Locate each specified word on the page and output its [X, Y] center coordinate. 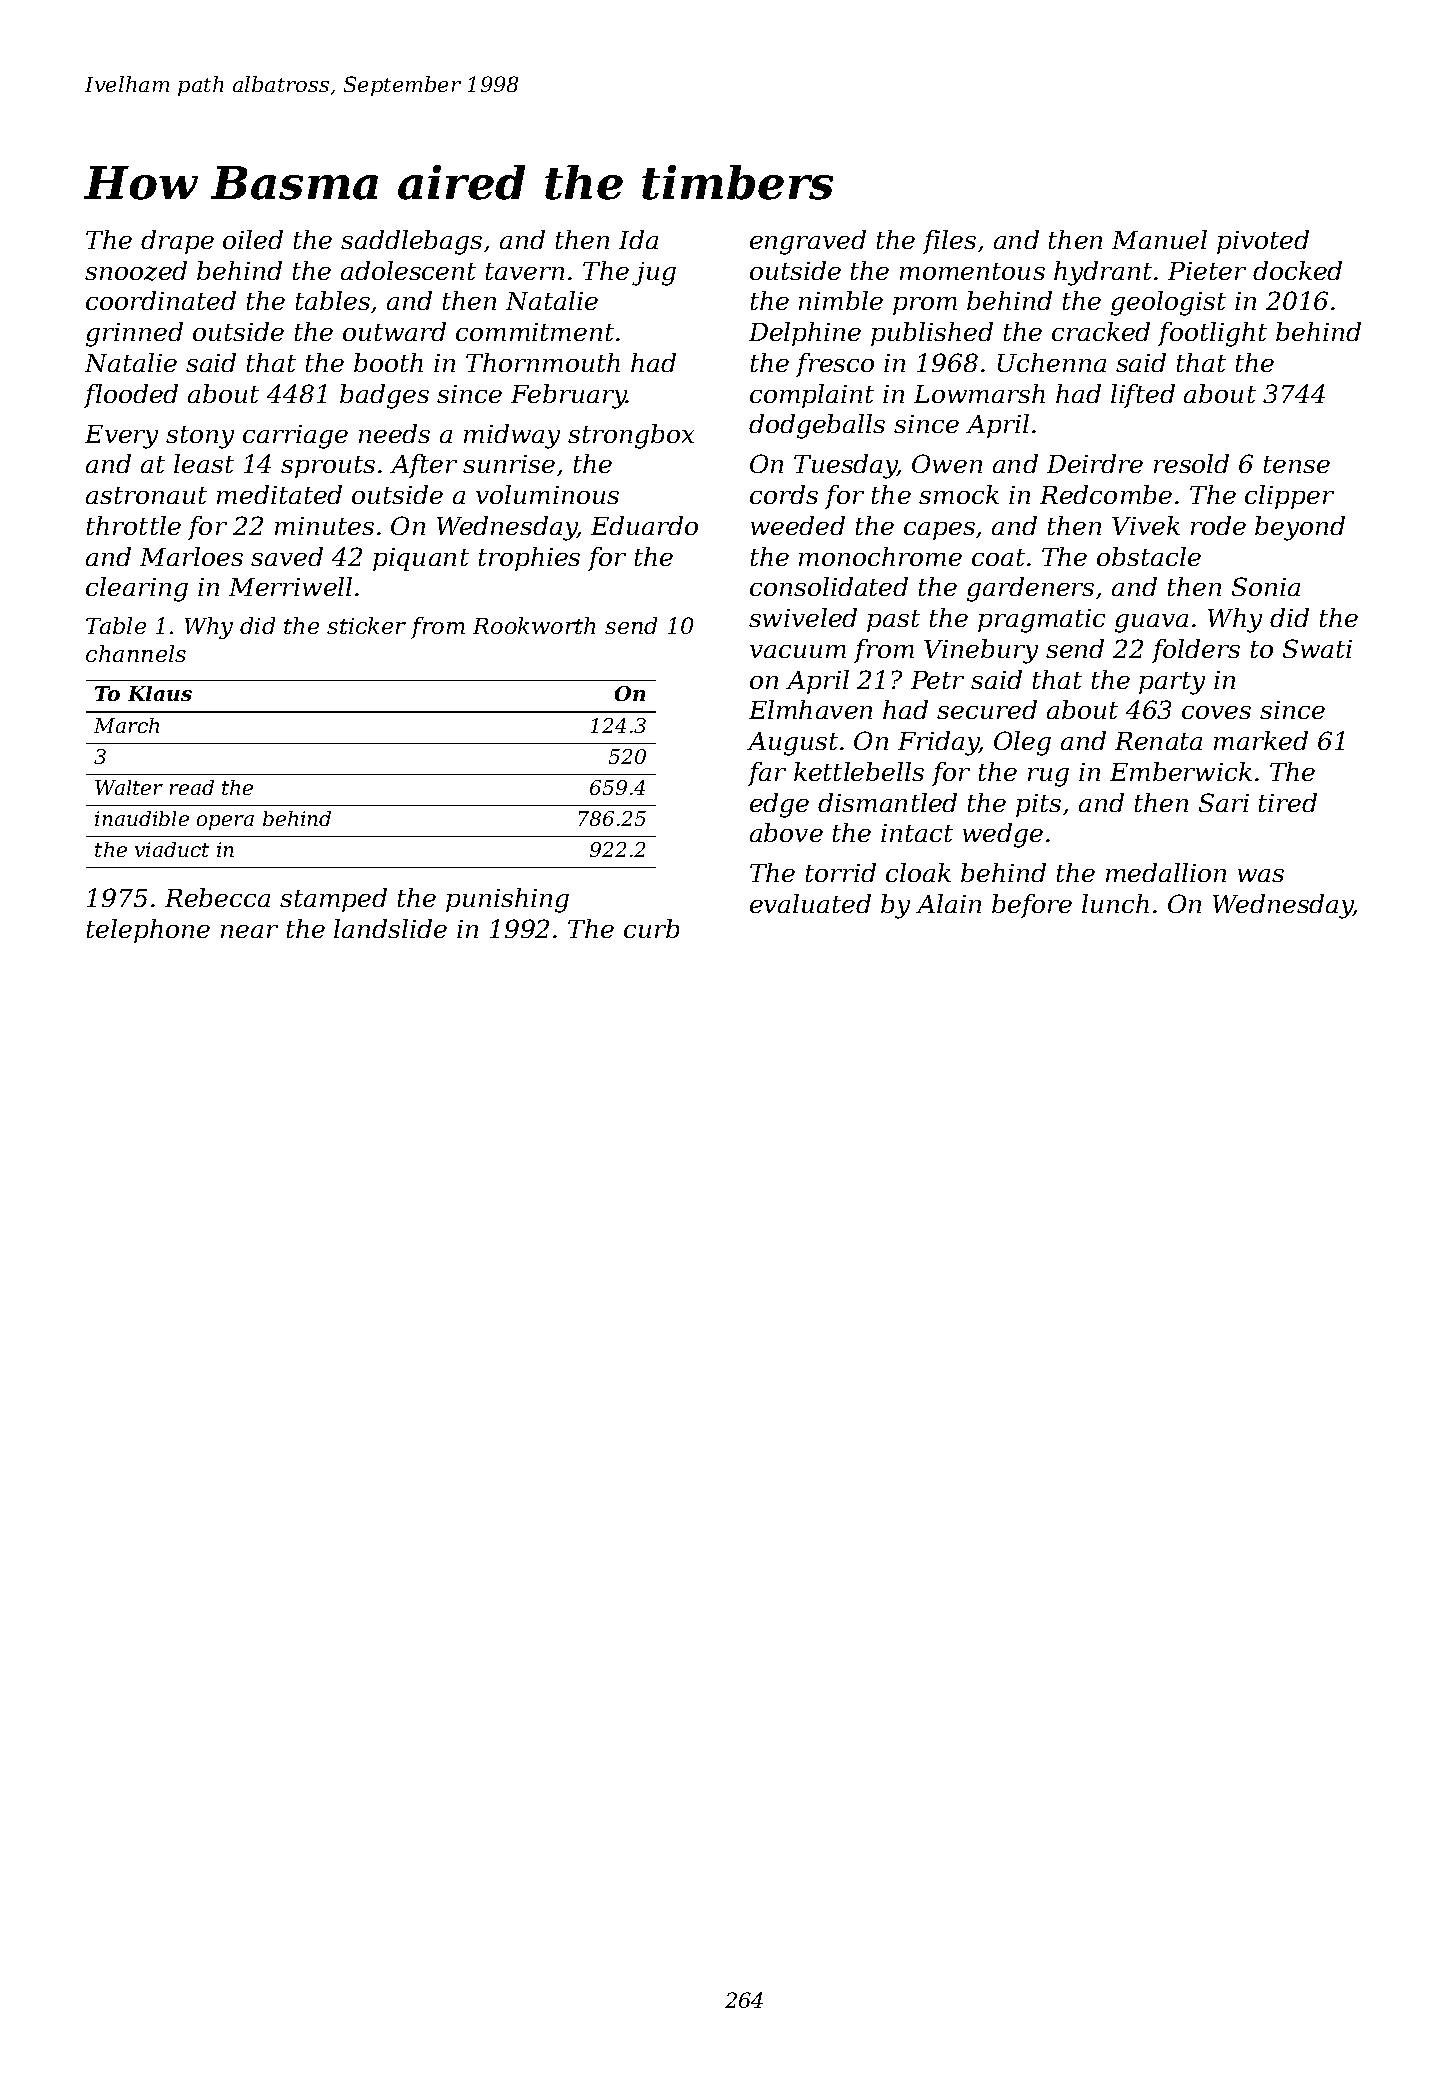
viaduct [172, 849]
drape [177, 242]
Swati [1317, 648]
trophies [529, 559]
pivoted [1263, 242]
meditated [279, 494]
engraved [808, 242]
